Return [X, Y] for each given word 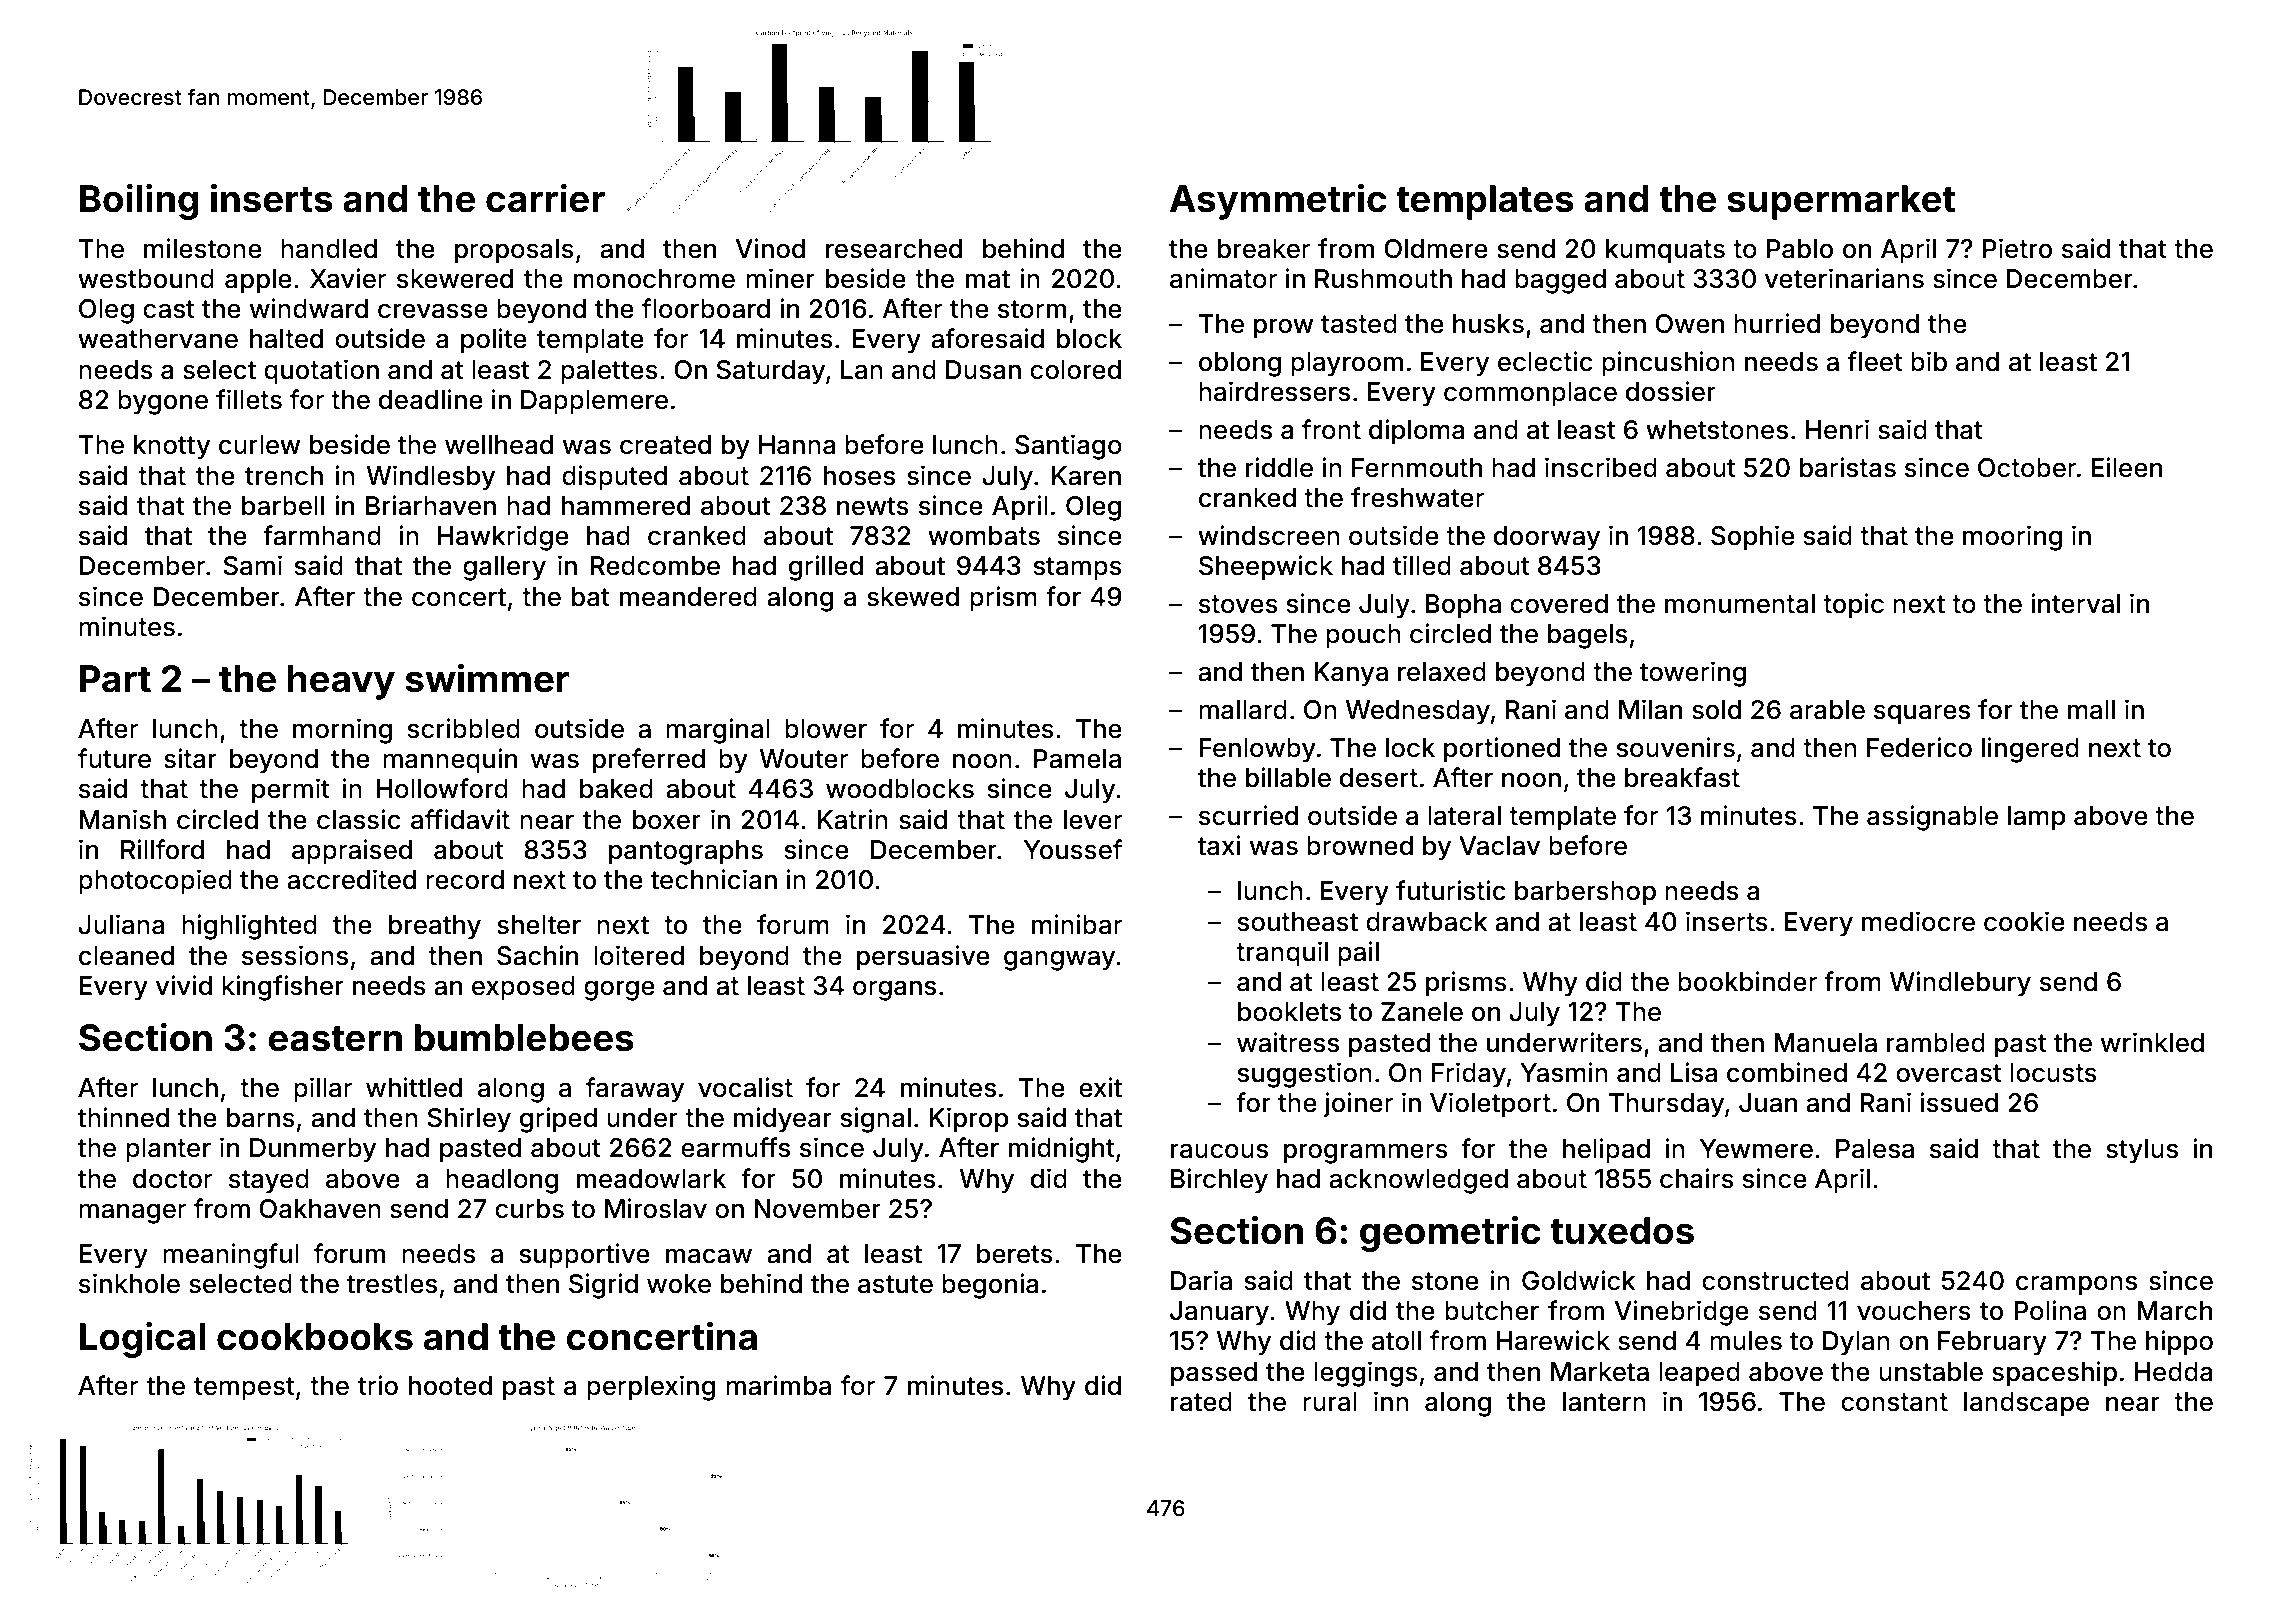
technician [714, 879]
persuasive [923, 958]
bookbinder [1747, 981]
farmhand [322, 535]
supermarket [1841, 202]
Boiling [139, 202]
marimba [778, 1385]
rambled [1936, 1043]
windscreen [1269, 535]
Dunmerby [313, 1150]
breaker [1264, 249]
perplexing [651, 1388]
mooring [2012, 538]
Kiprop [968, 1120]
